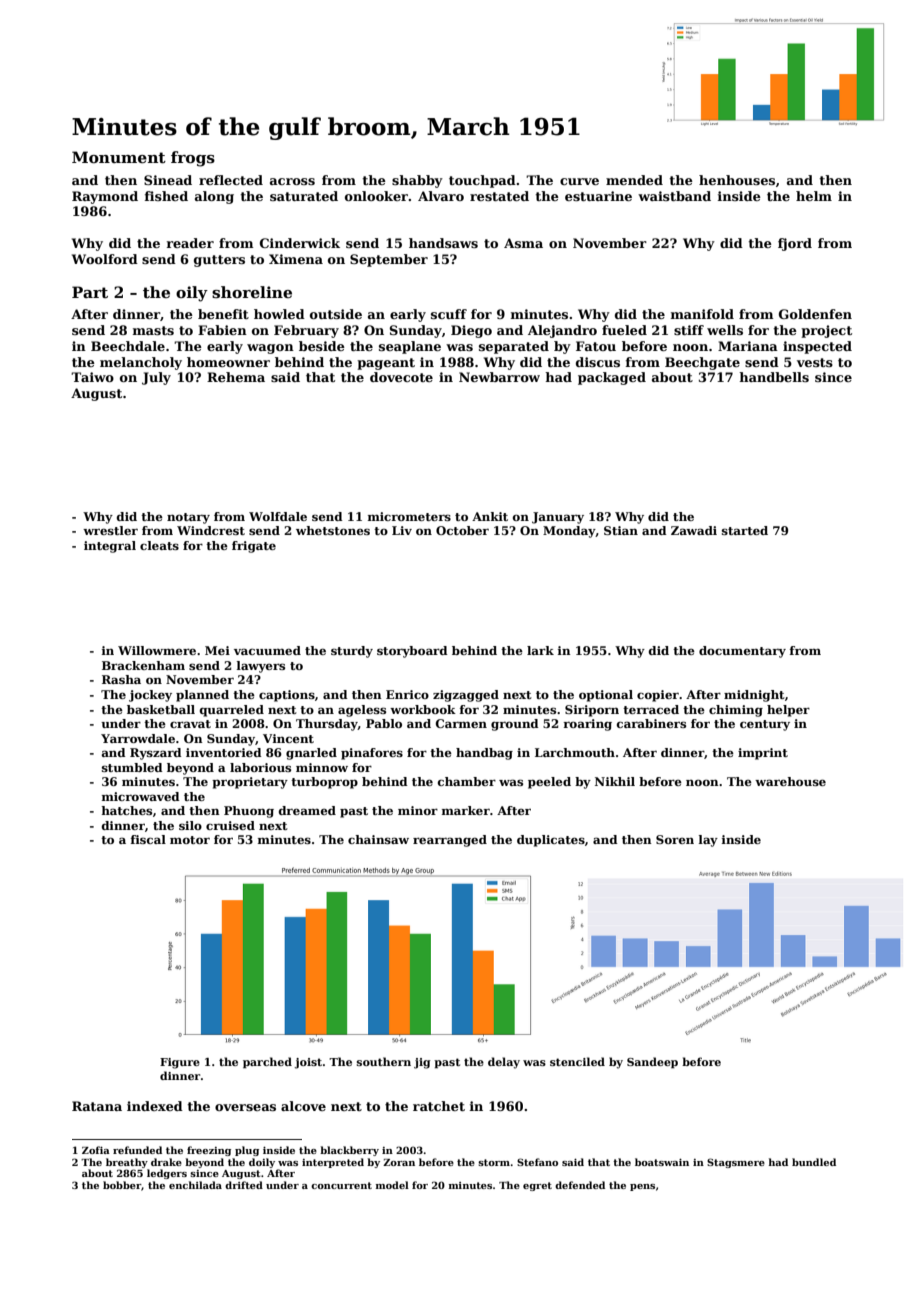 Image resolution: width=924 pixels, height=1308 pixels. Describe the element at coordinates (499, 377) in the image. I see `Newbarrow` at that location.
